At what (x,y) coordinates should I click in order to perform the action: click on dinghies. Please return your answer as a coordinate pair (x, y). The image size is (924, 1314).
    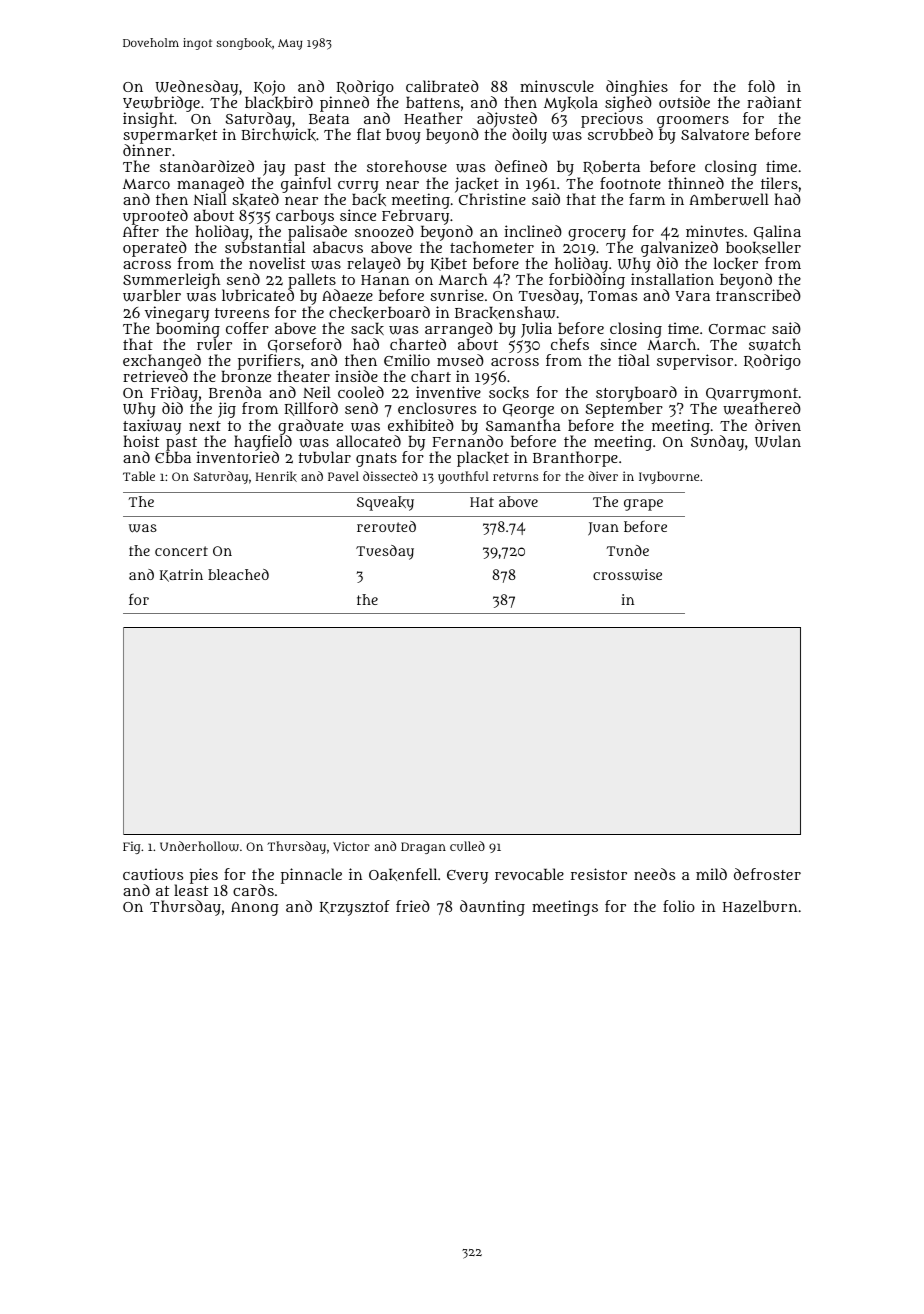
    Looking at the image, I should click on (637, 88).
